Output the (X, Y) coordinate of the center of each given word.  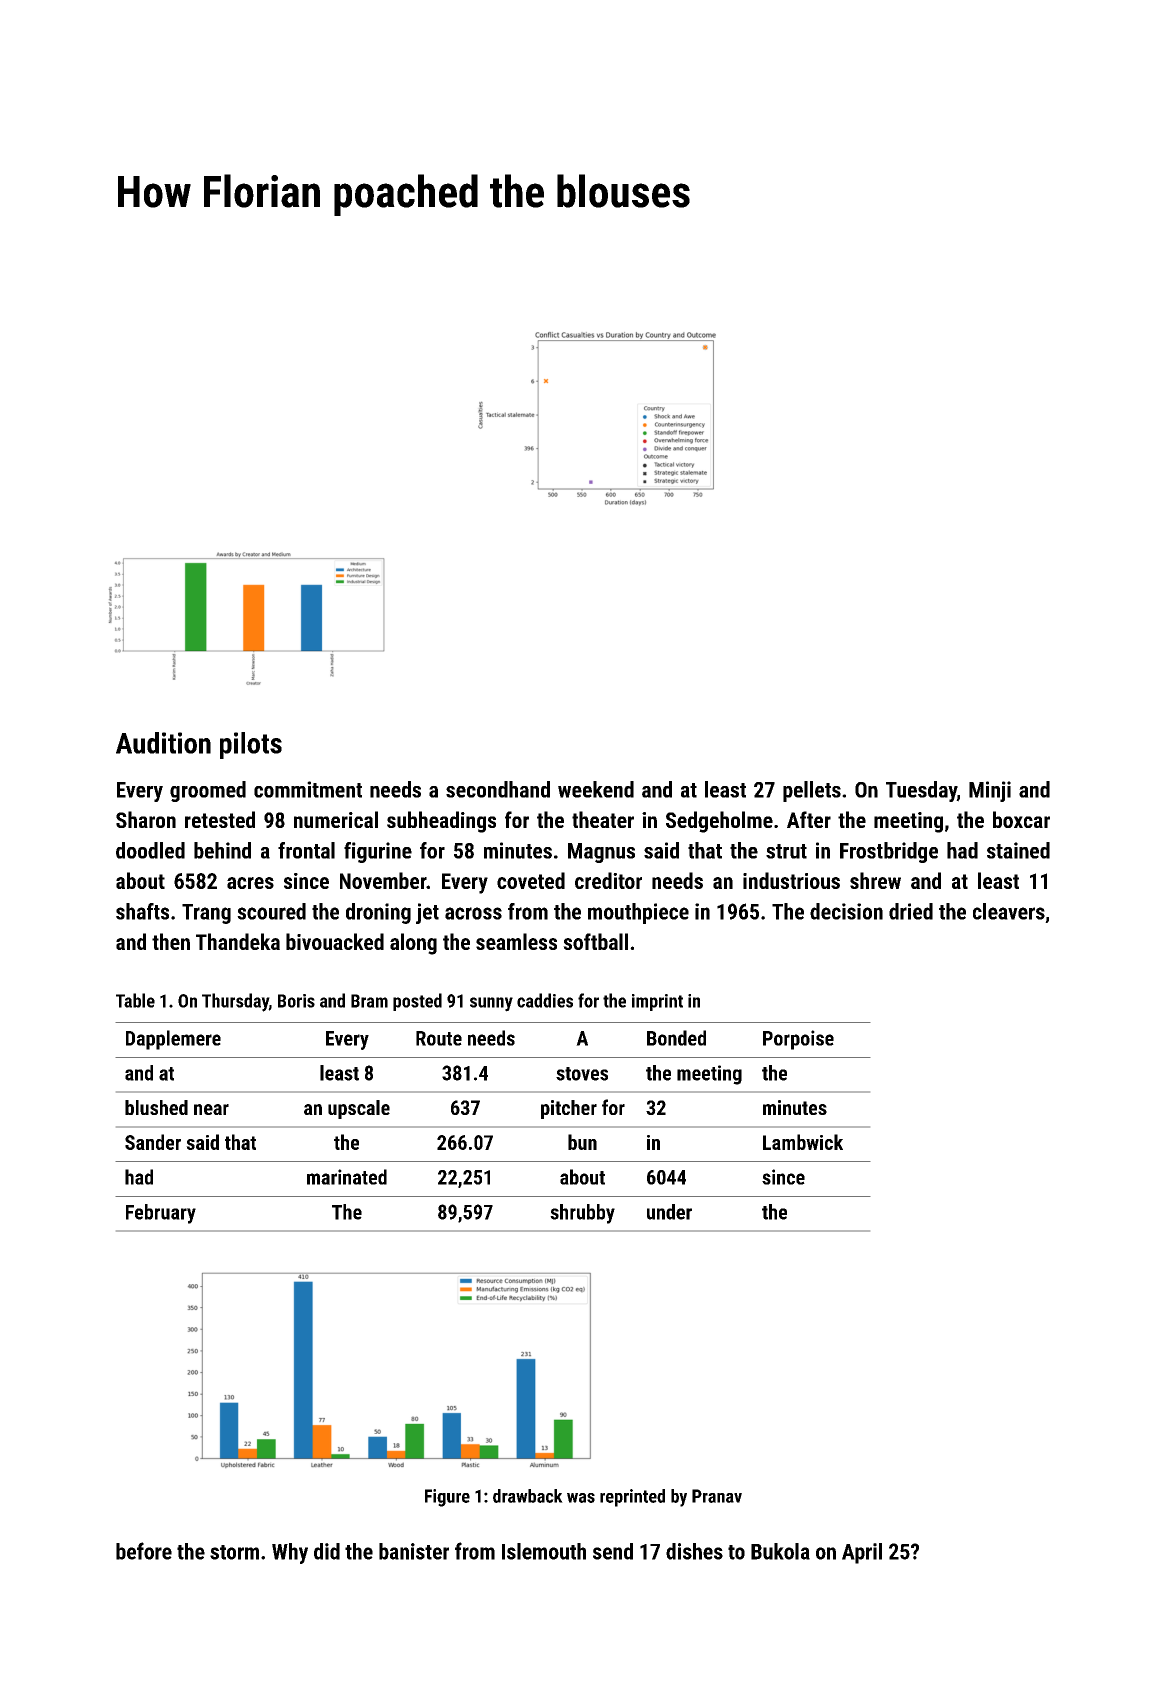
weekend (596, 789)
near (211, 1109)
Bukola (780, 1551)
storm (234, 1552)
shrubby (582, 1214)
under (669, 1212)
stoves (582, 1074)
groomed (208, 791)
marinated (347, 1177)
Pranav (717, 1496)
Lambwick (803, 1142)
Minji (990, 791)
